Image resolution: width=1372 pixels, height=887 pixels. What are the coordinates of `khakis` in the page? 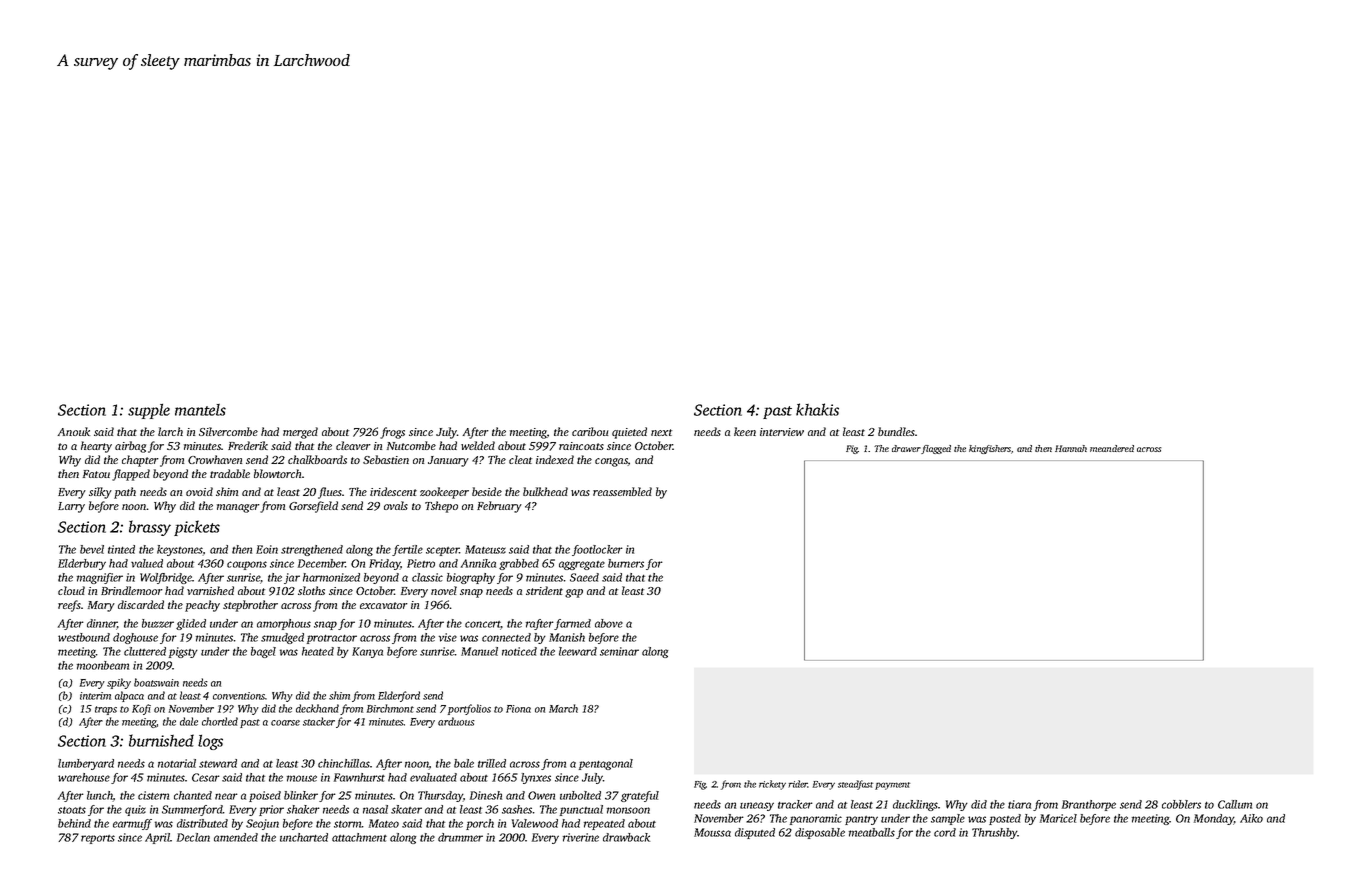 It's located at (817, 409).
